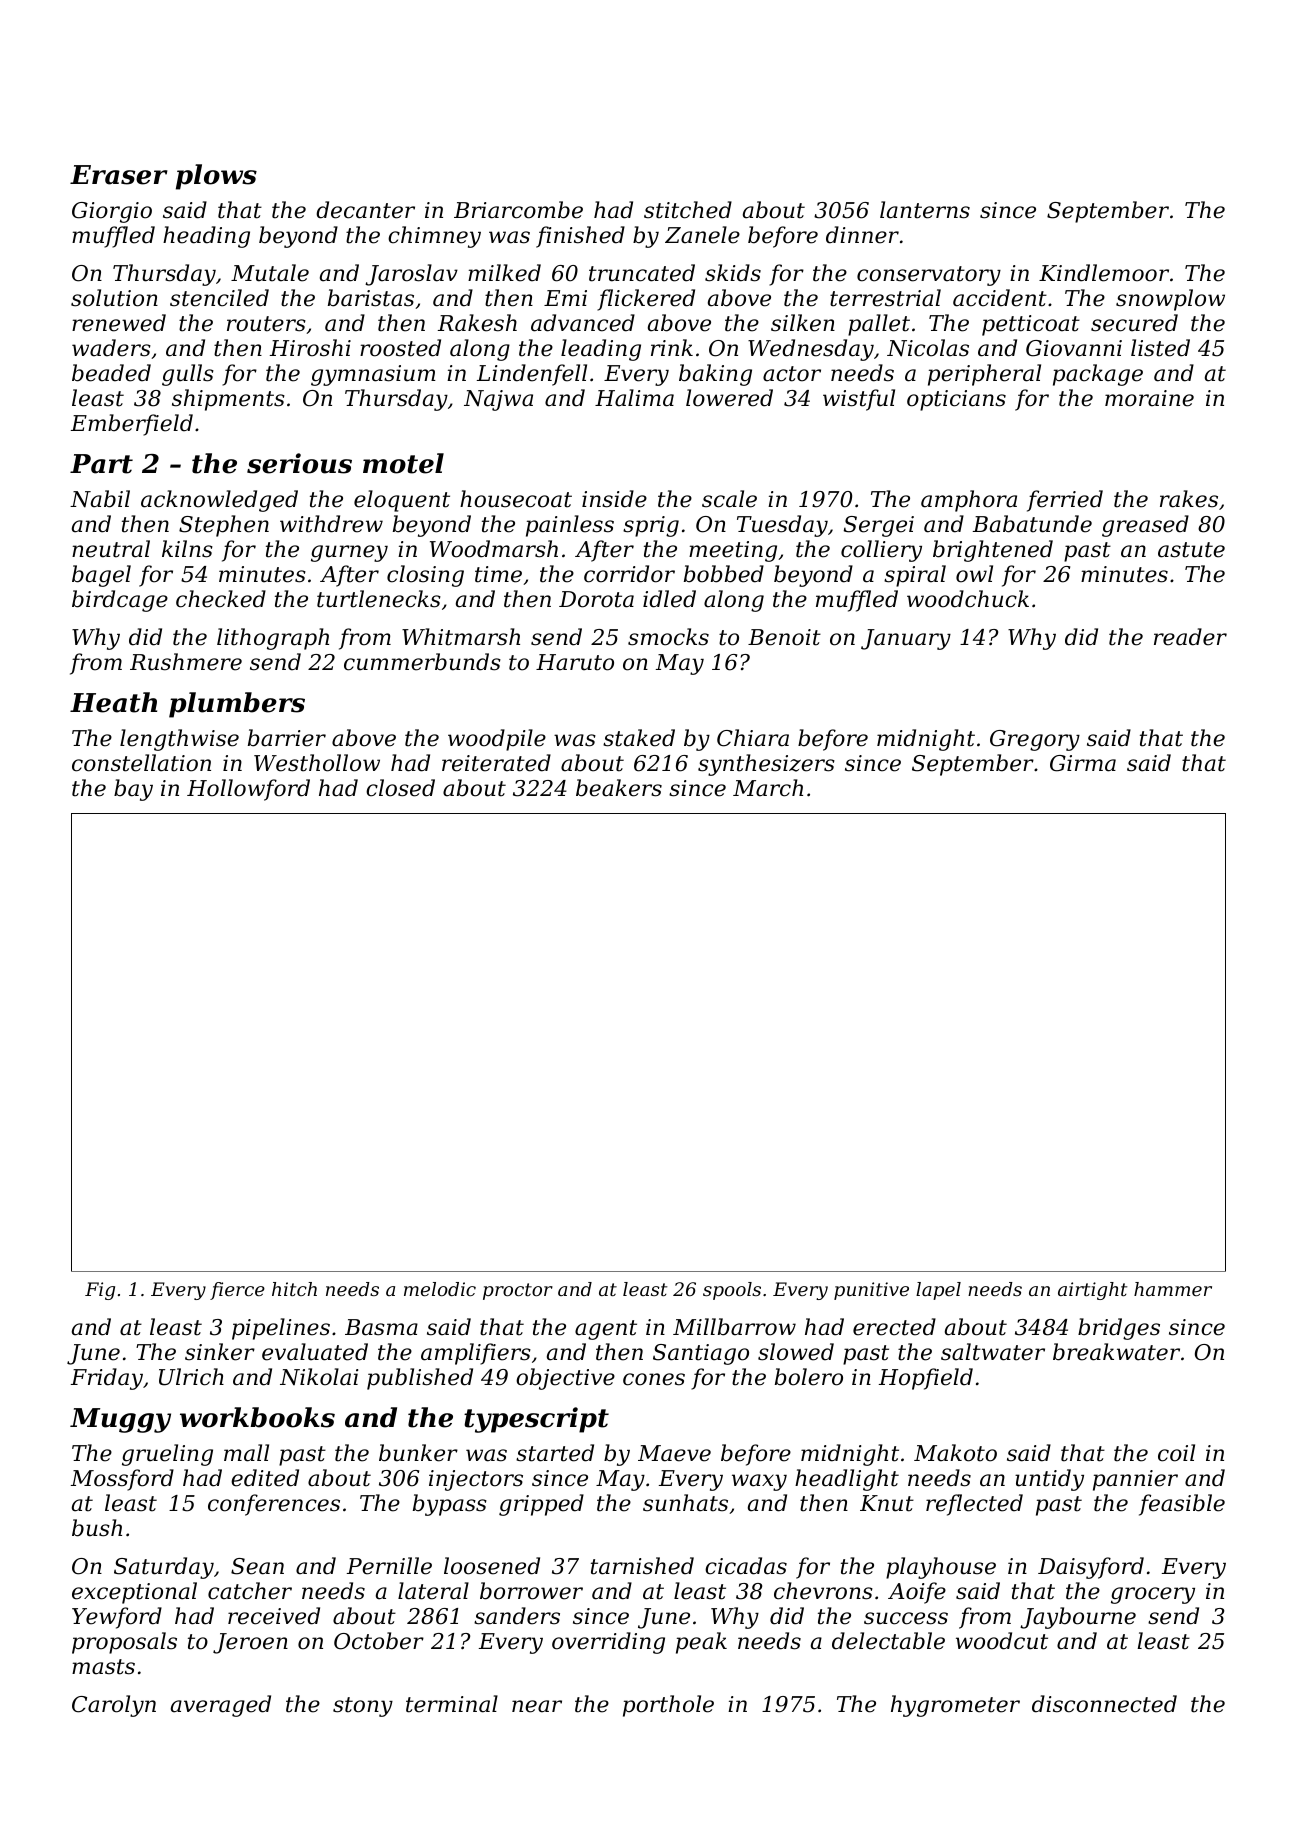  What do you see at coordinates (575, 662) in the image?
I see `Haruto` at bounding box center [575, 662].
